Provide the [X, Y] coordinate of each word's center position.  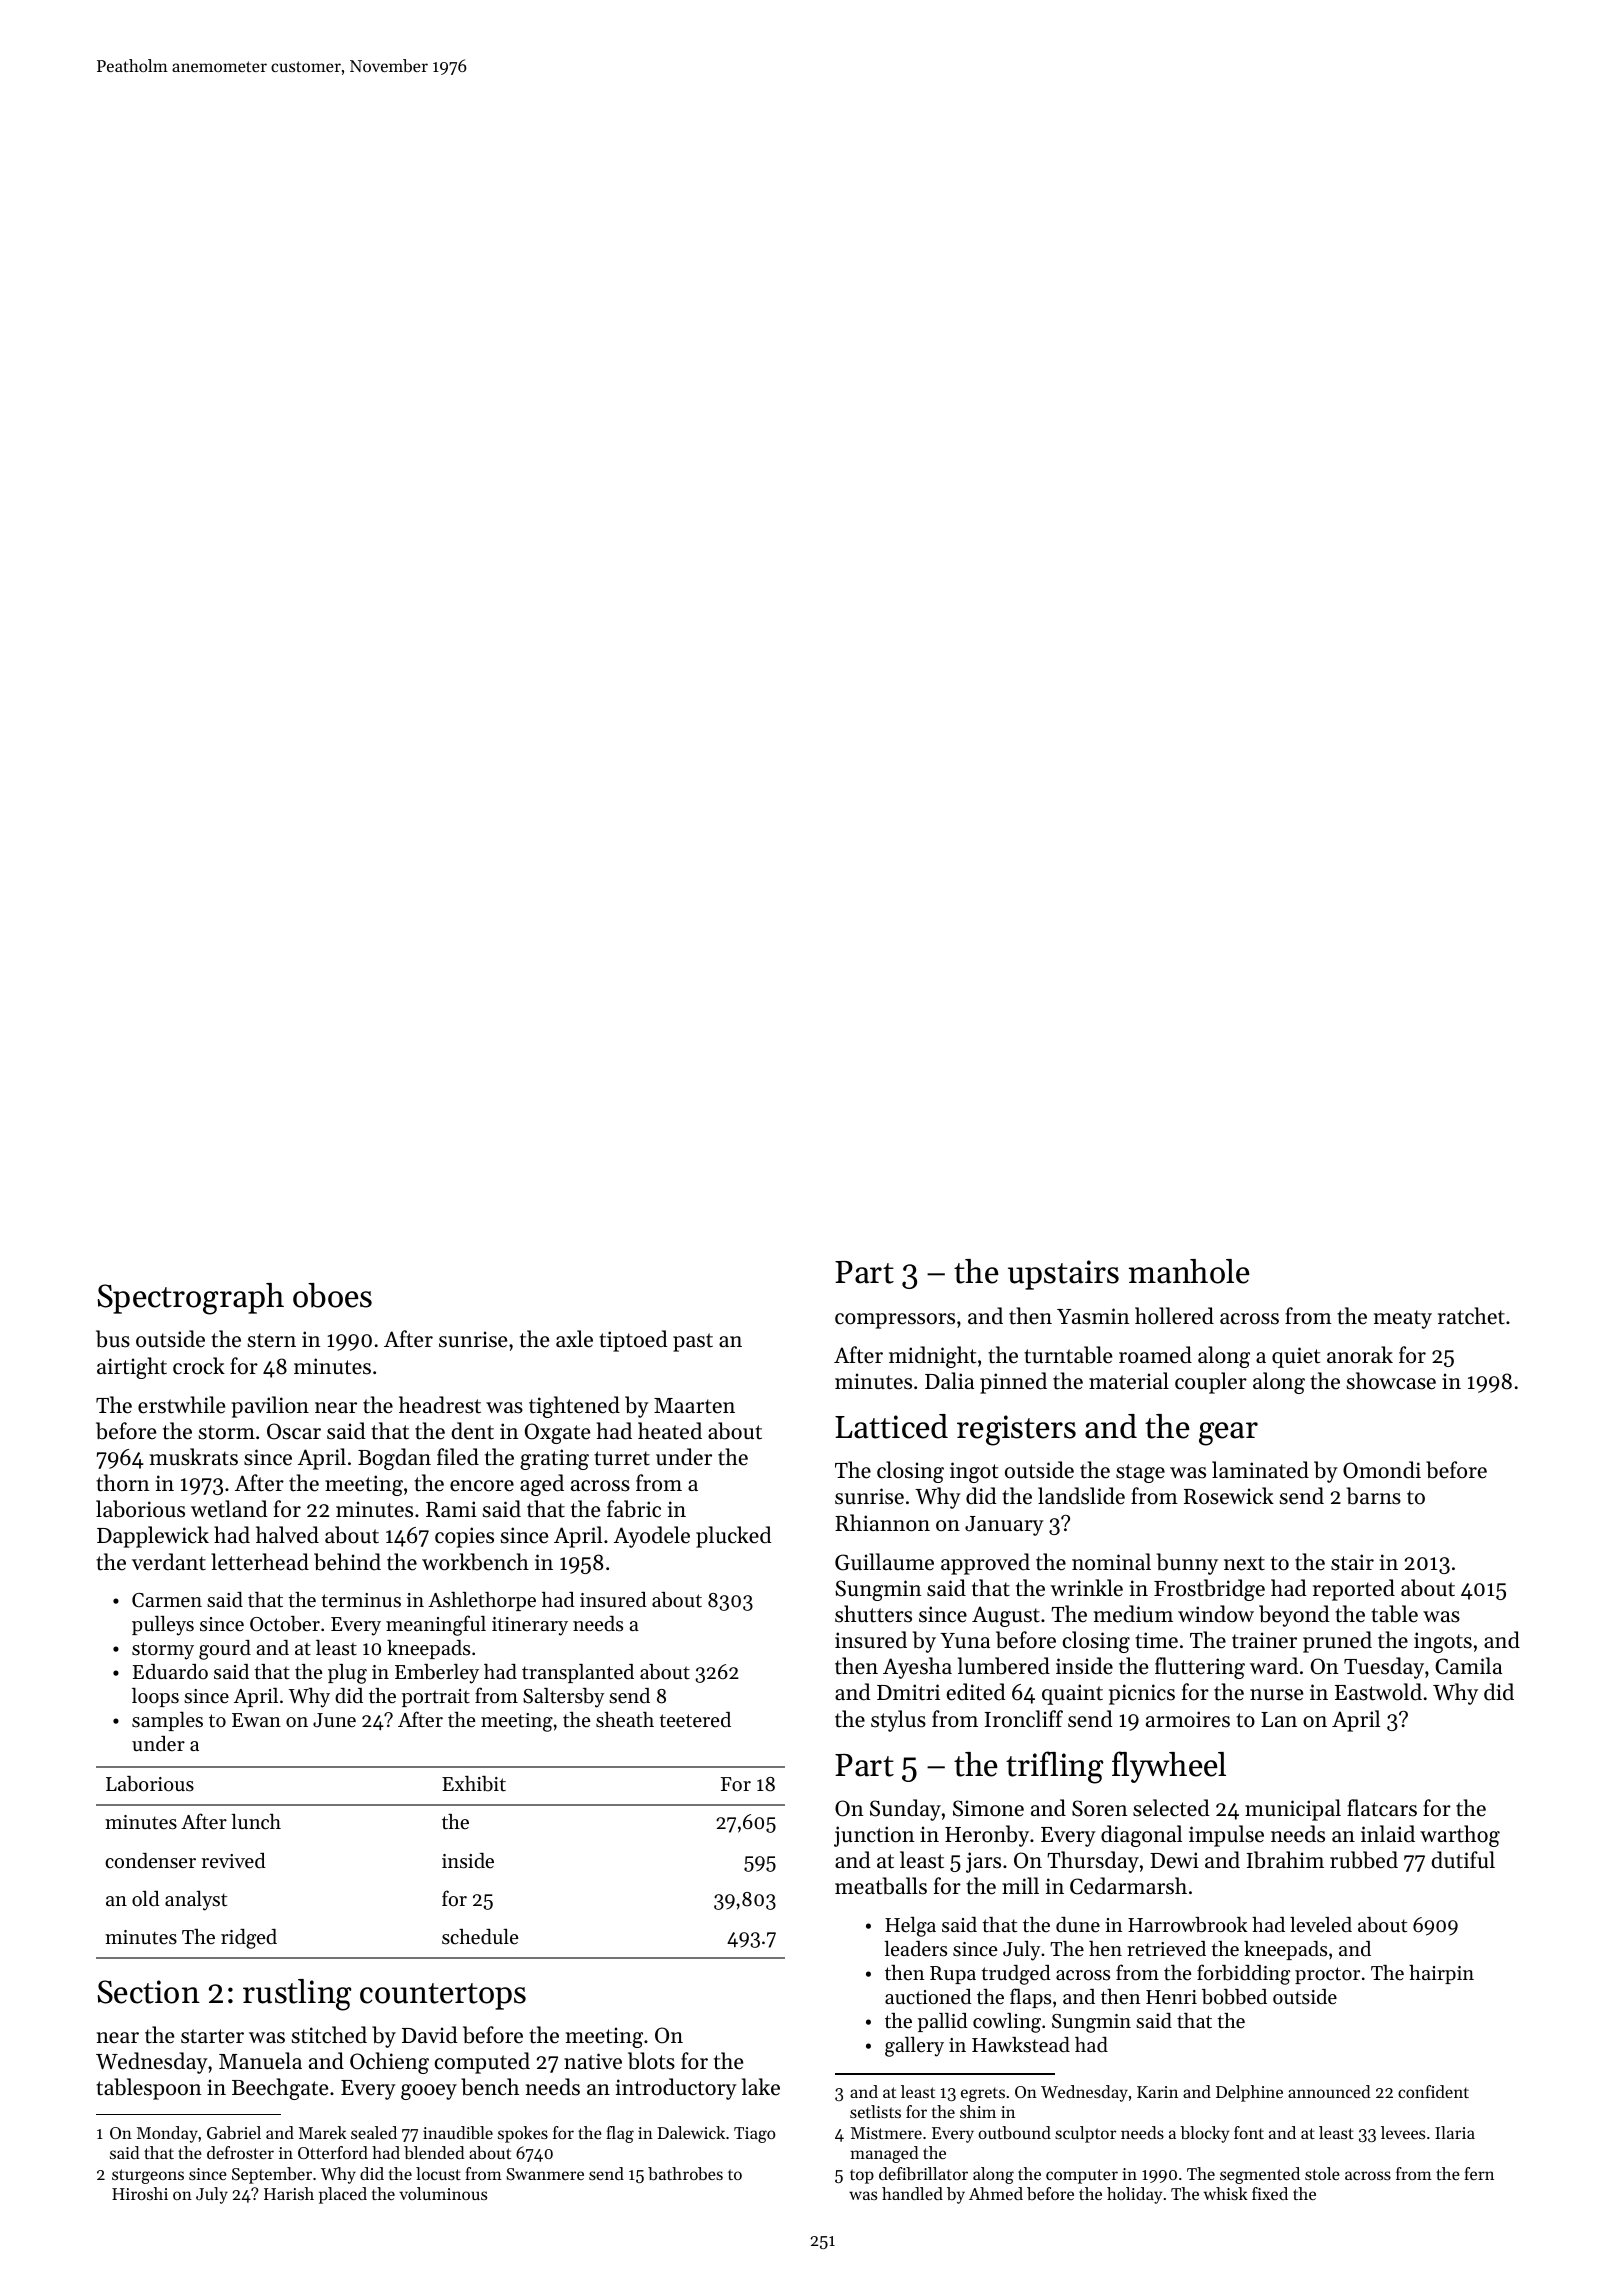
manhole [1189, 1271]
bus [113, 1339]
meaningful [436, 1625]
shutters [873, 1614]
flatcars [1382, 1808]
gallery [914, 2047]
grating [554, 1459]
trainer [1264, 1640]
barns [1374, 1496]
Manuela [260, 2061]
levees [1403, 2132]
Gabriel [234, 2132]
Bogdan [394, 1459]
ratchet [1471, 1316]
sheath [625, 1719]
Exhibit [474, 1784]
